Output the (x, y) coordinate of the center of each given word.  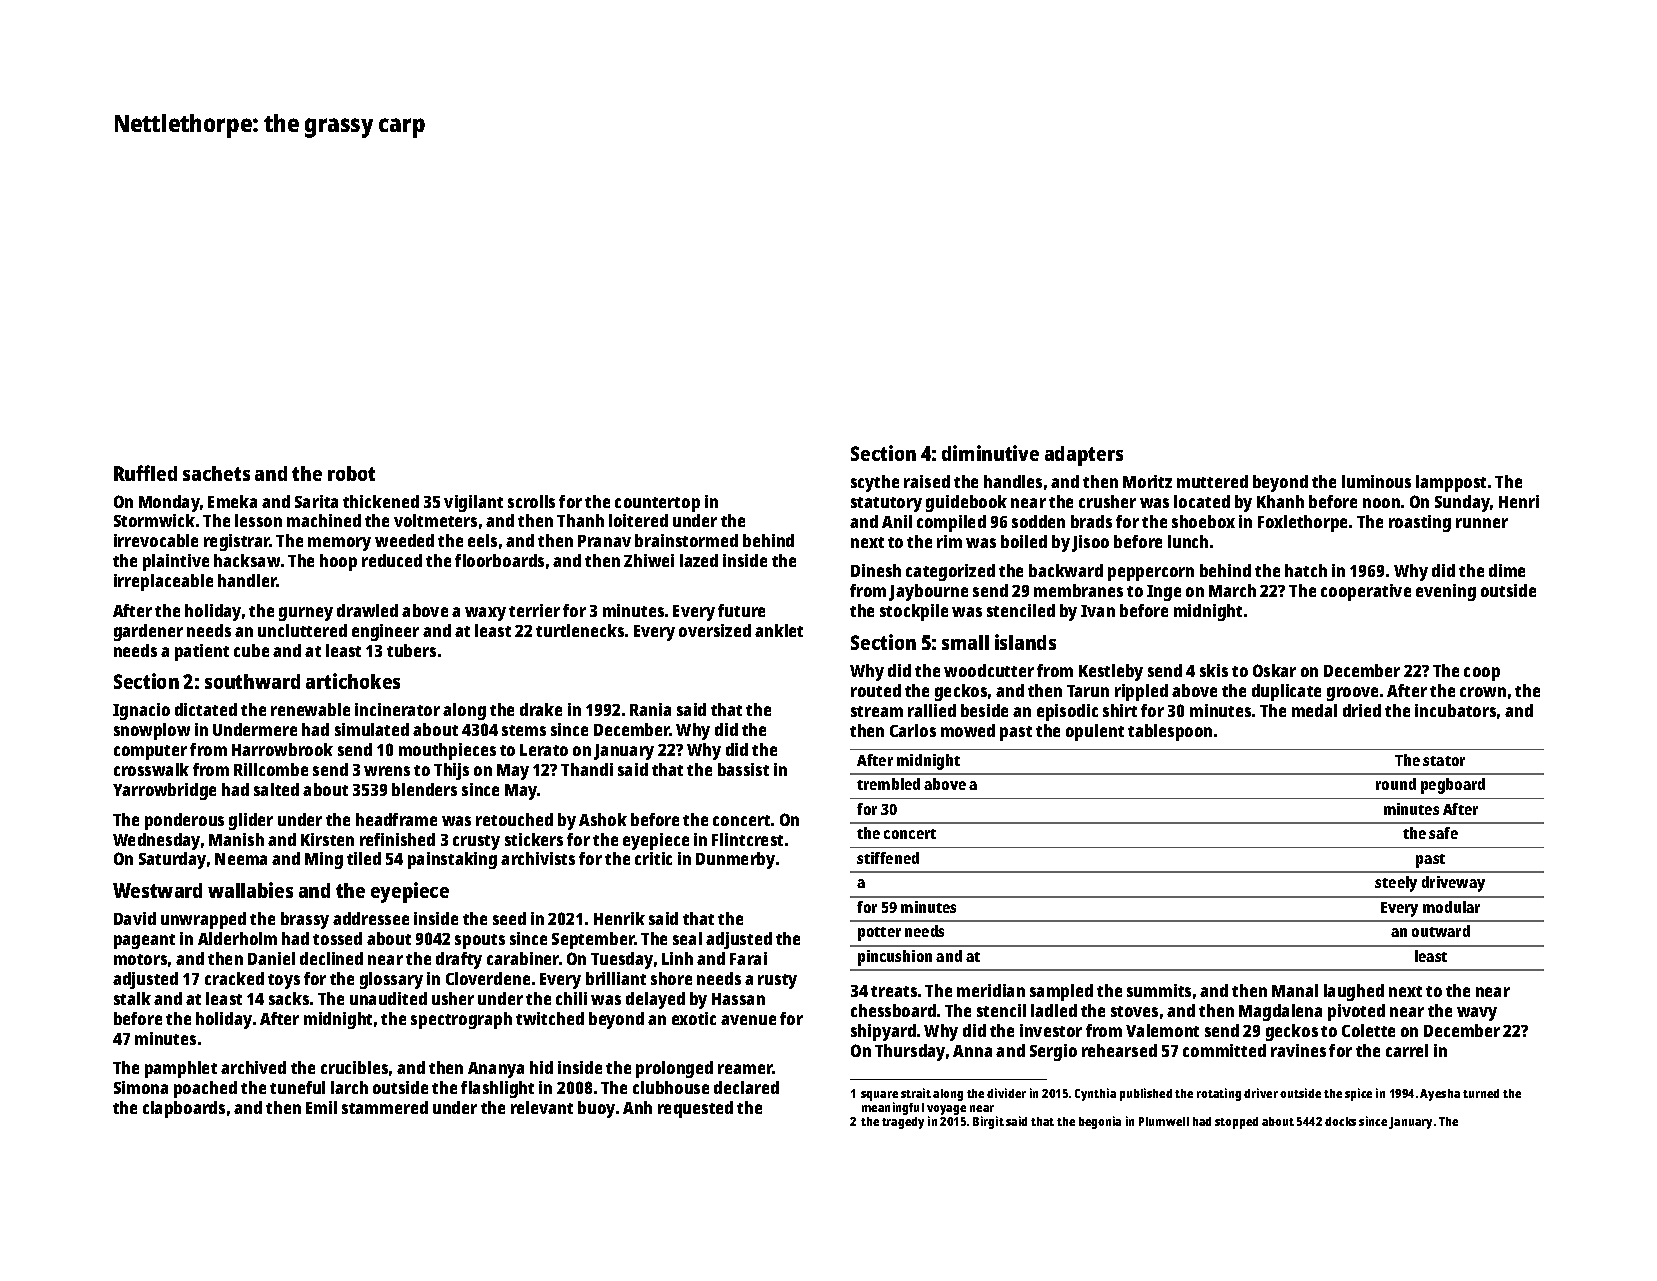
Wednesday (156, 841)
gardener (148, 632)
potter (879, 934)
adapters (1084, 456)
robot (351, 473)
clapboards (184, 1109)
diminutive (990, 453)
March (1232, 590)
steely (1396, 884)
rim (949, 541)
